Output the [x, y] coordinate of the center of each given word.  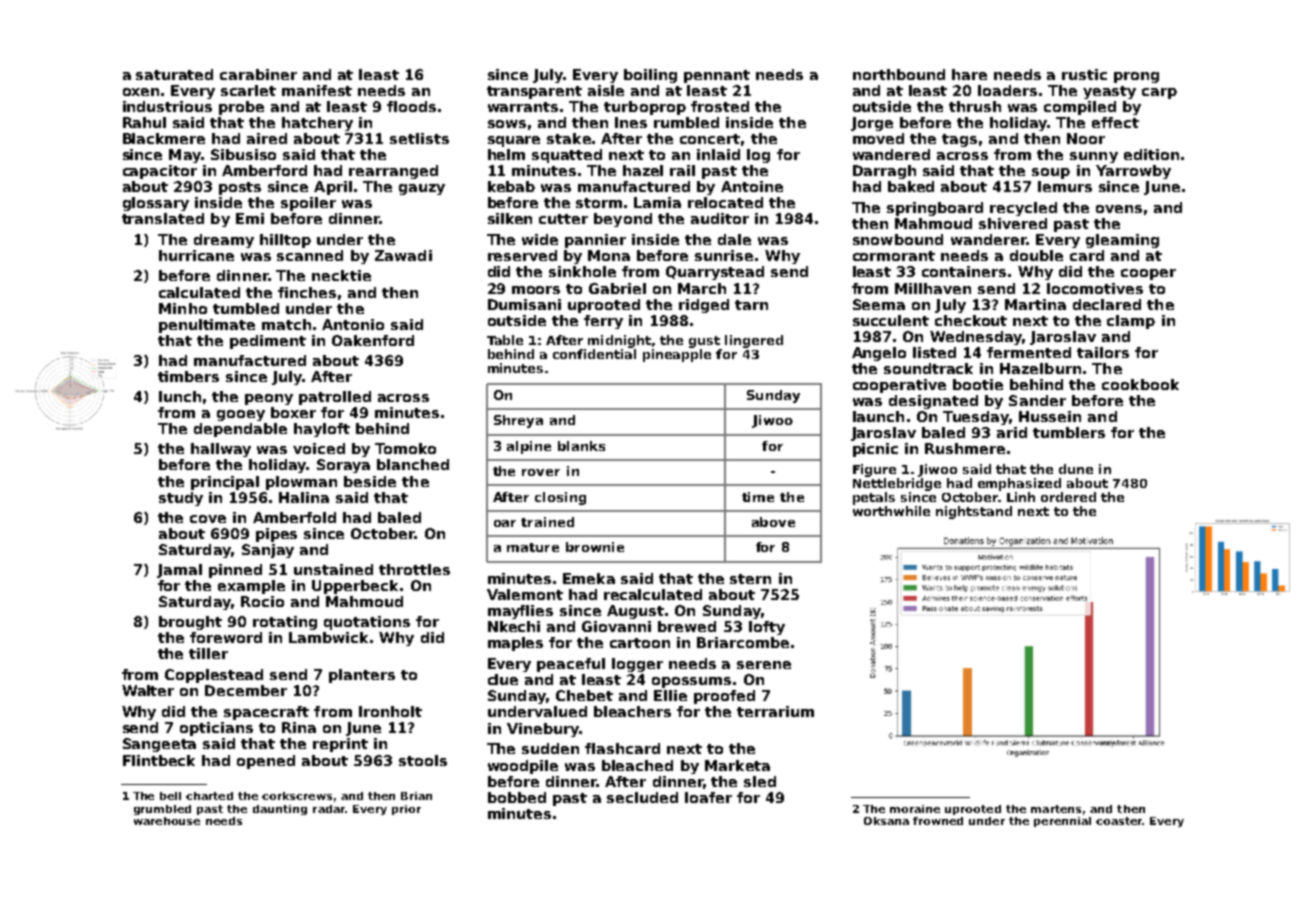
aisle [606, 90]
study [181, 499]
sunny [1094, 157]
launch [878, 416]
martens [1056, 809]
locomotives [1095, 288]
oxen [141, 92]
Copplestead [214, 676]
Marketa [737, 765]
